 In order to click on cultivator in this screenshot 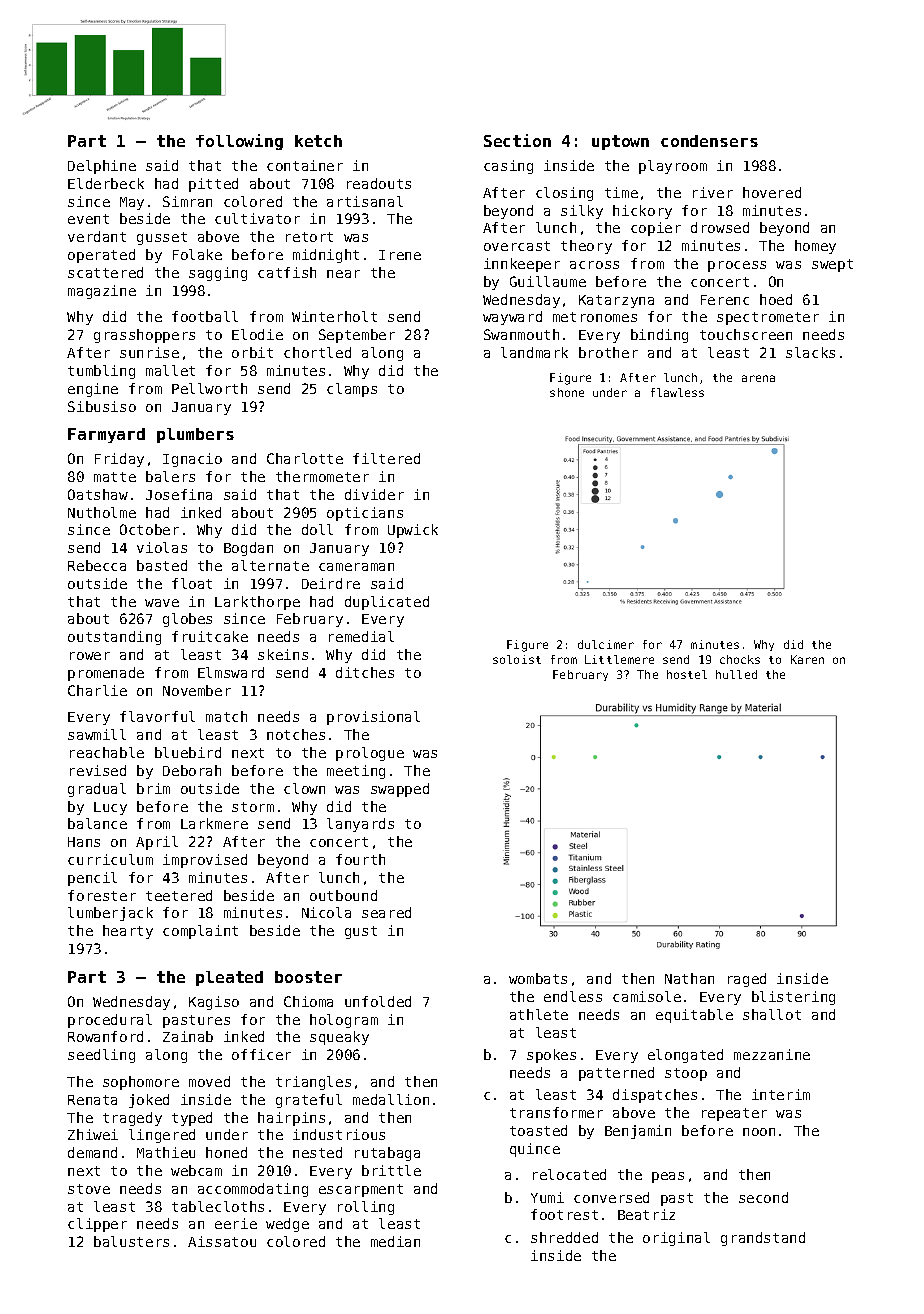, I will do `click(257, 218)`.
